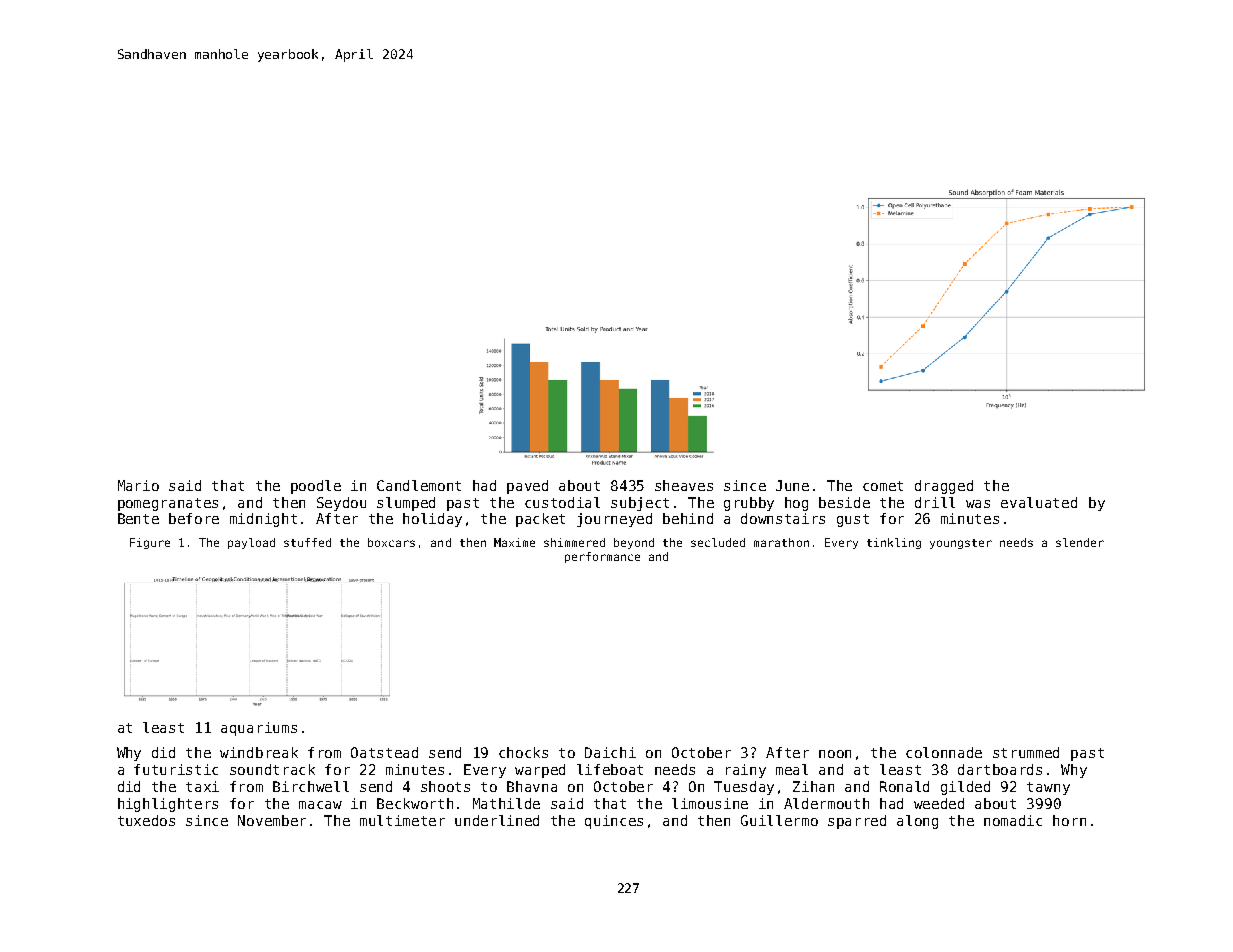 The height and width of the screenshot is (952, 1233). I want to click on colonnade, so click(944, 752).
